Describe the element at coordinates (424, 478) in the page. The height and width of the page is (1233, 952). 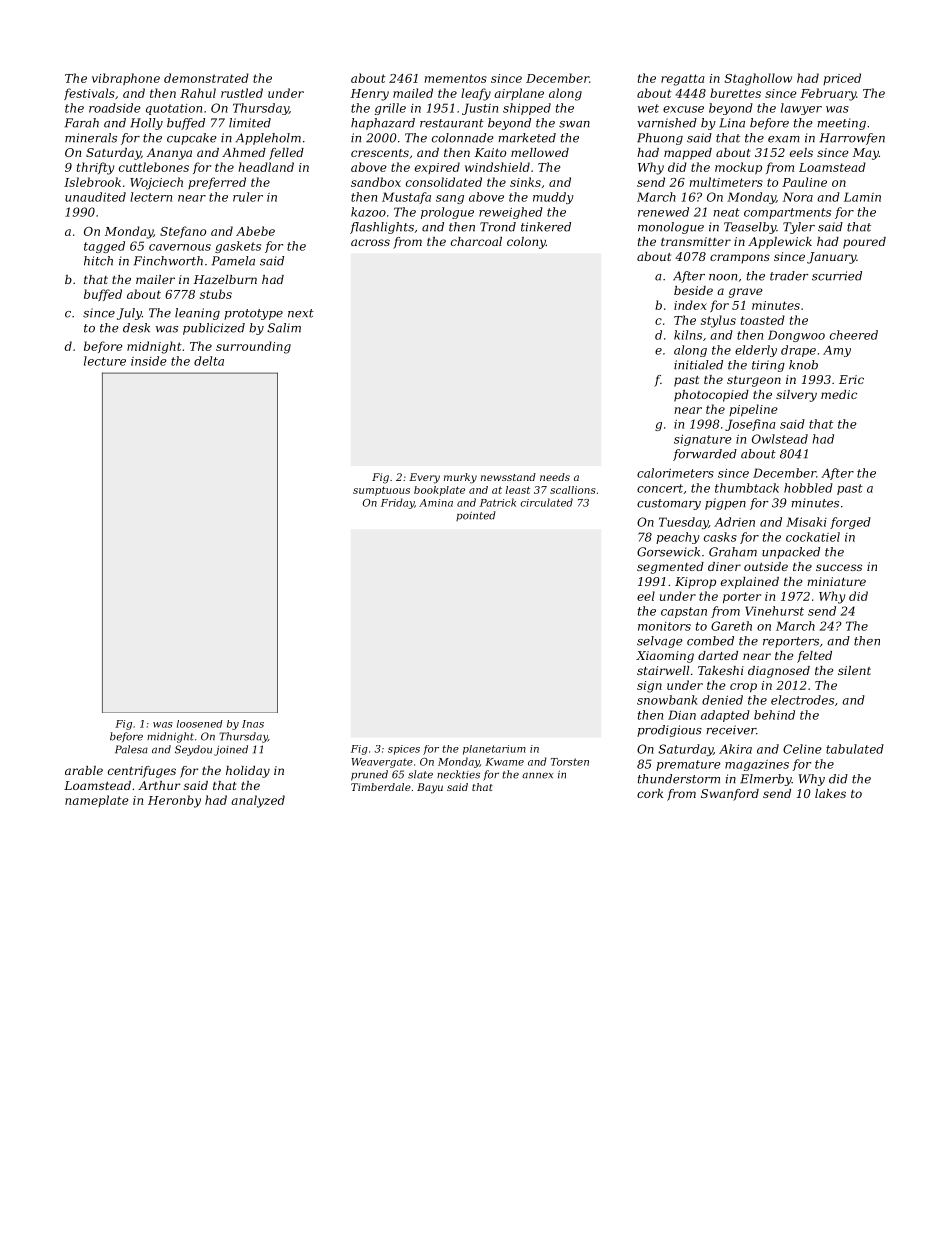
I see `Every` at that location.
